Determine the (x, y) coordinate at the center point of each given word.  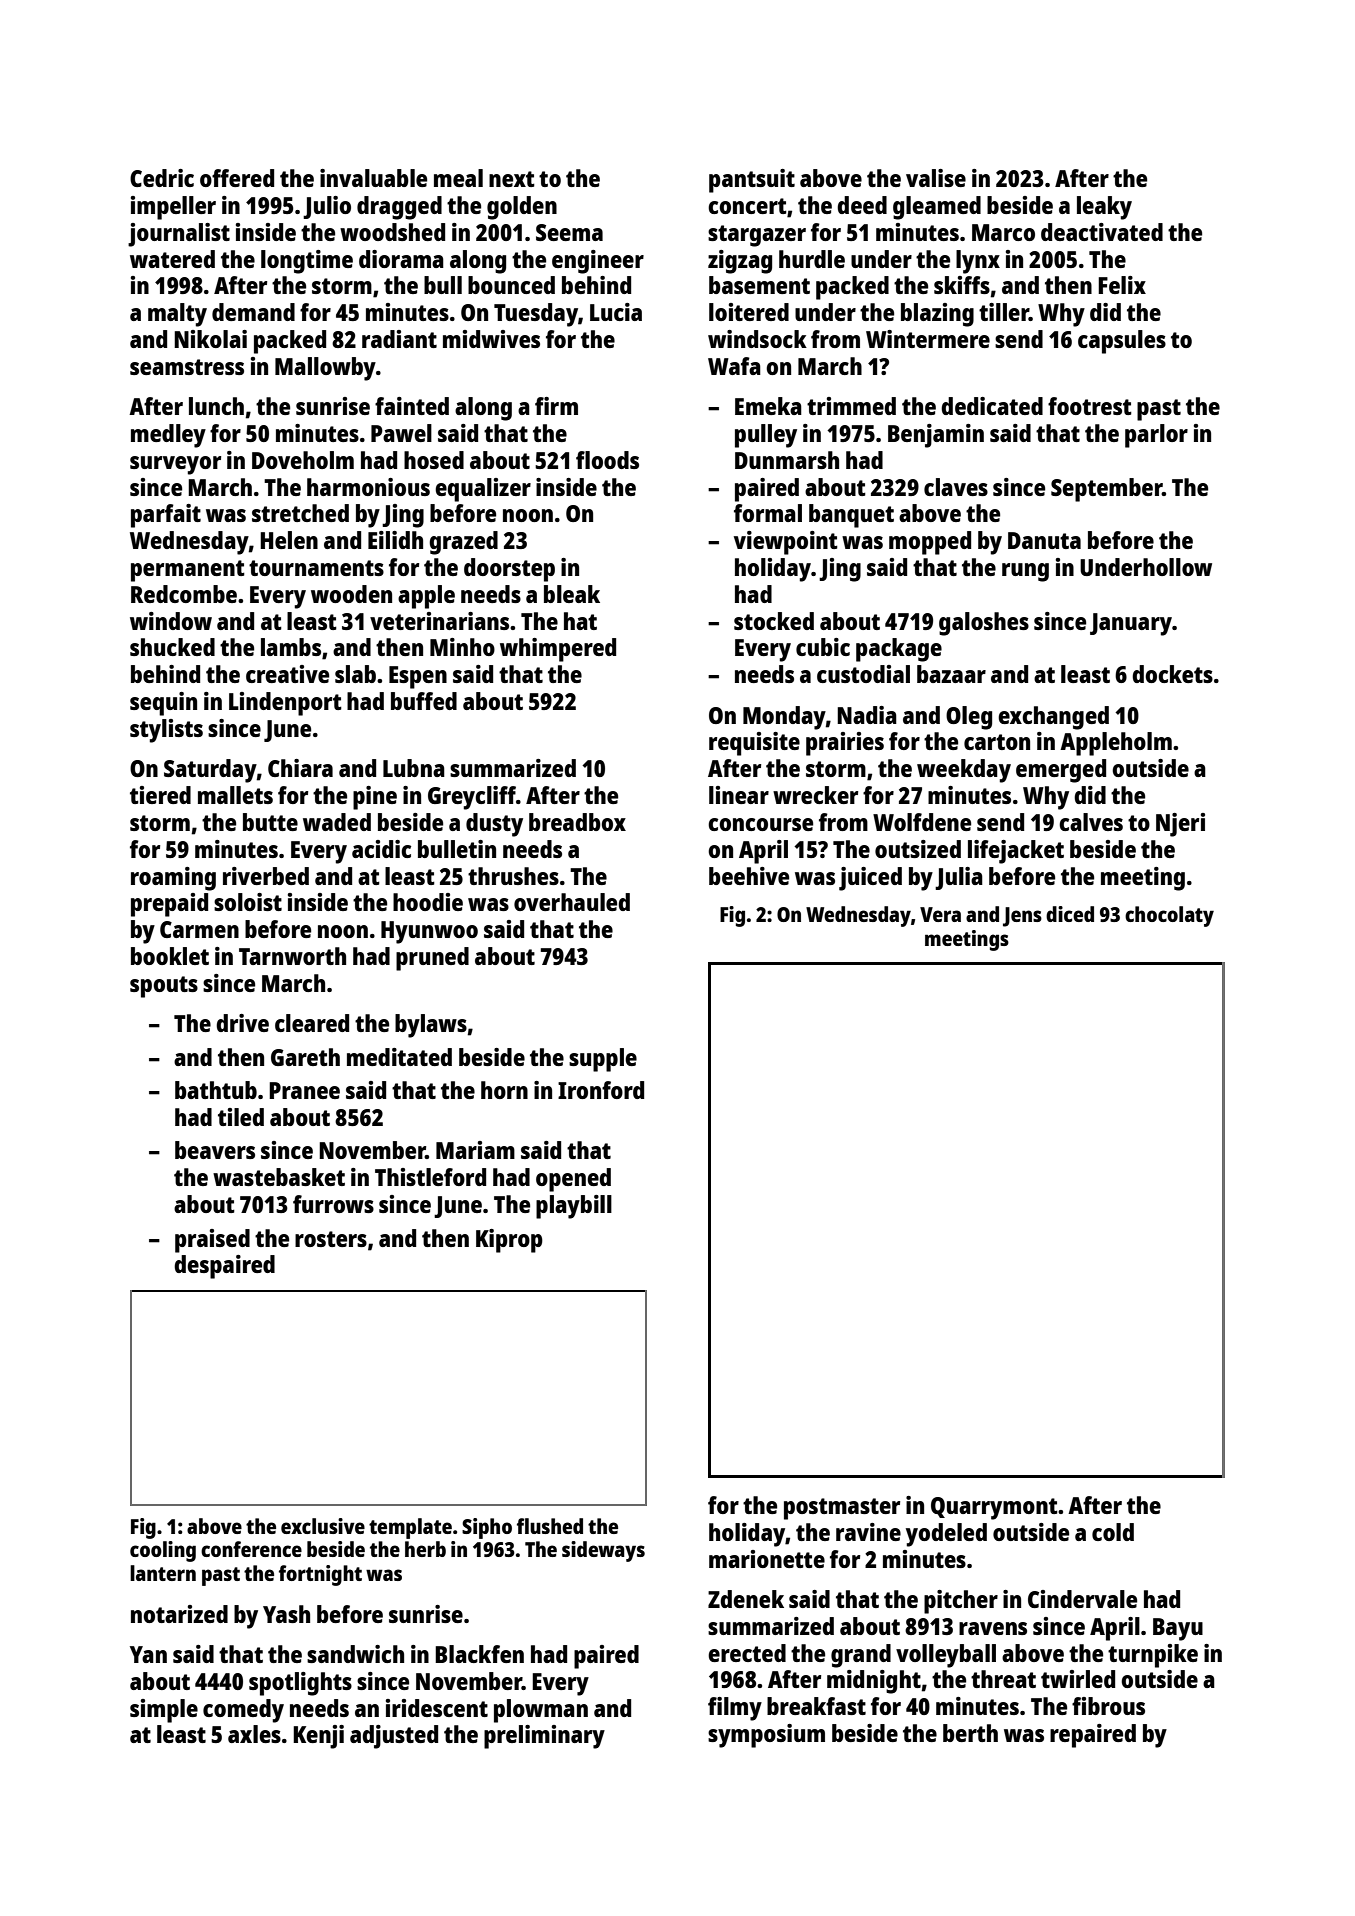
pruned (432, 959)
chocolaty (1169, 916)
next (512, 179)
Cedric (162, 178)
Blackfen (479, 1654)
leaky (1104, 208)
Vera (940, 914)
